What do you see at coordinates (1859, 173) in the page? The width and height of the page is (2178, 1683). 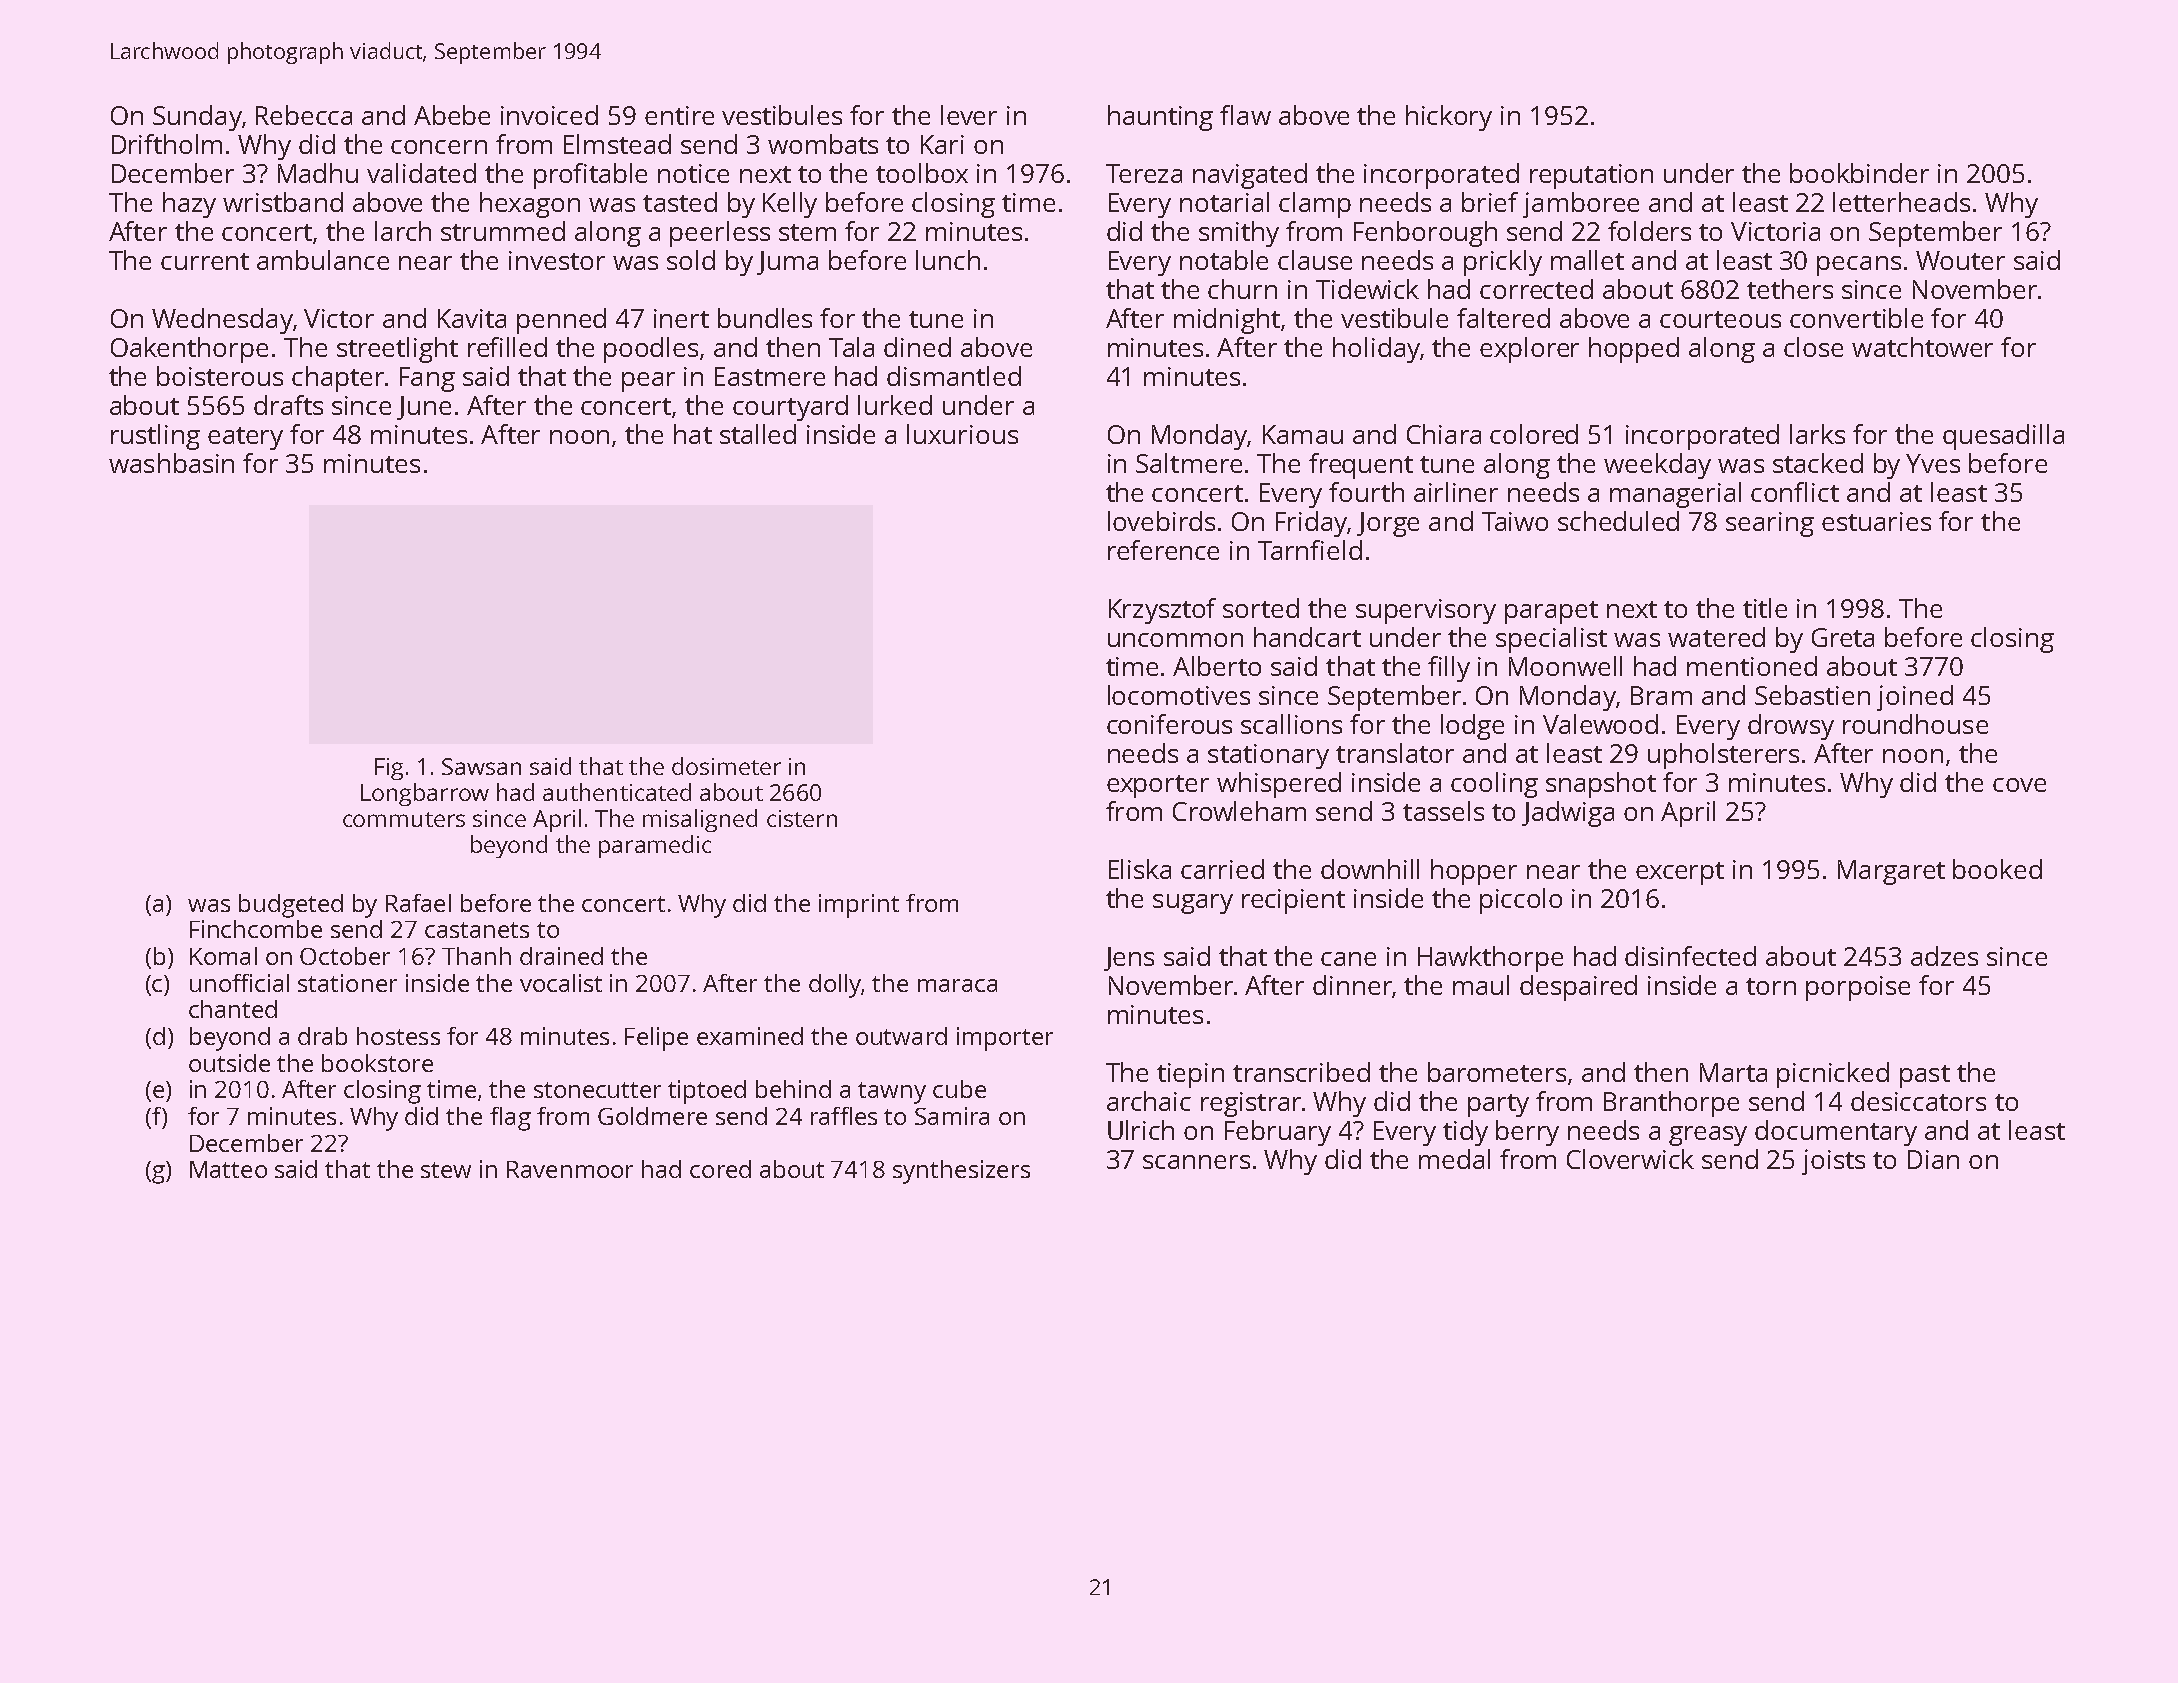 I see `bookbinder` at bounding box center [1859, 173].
